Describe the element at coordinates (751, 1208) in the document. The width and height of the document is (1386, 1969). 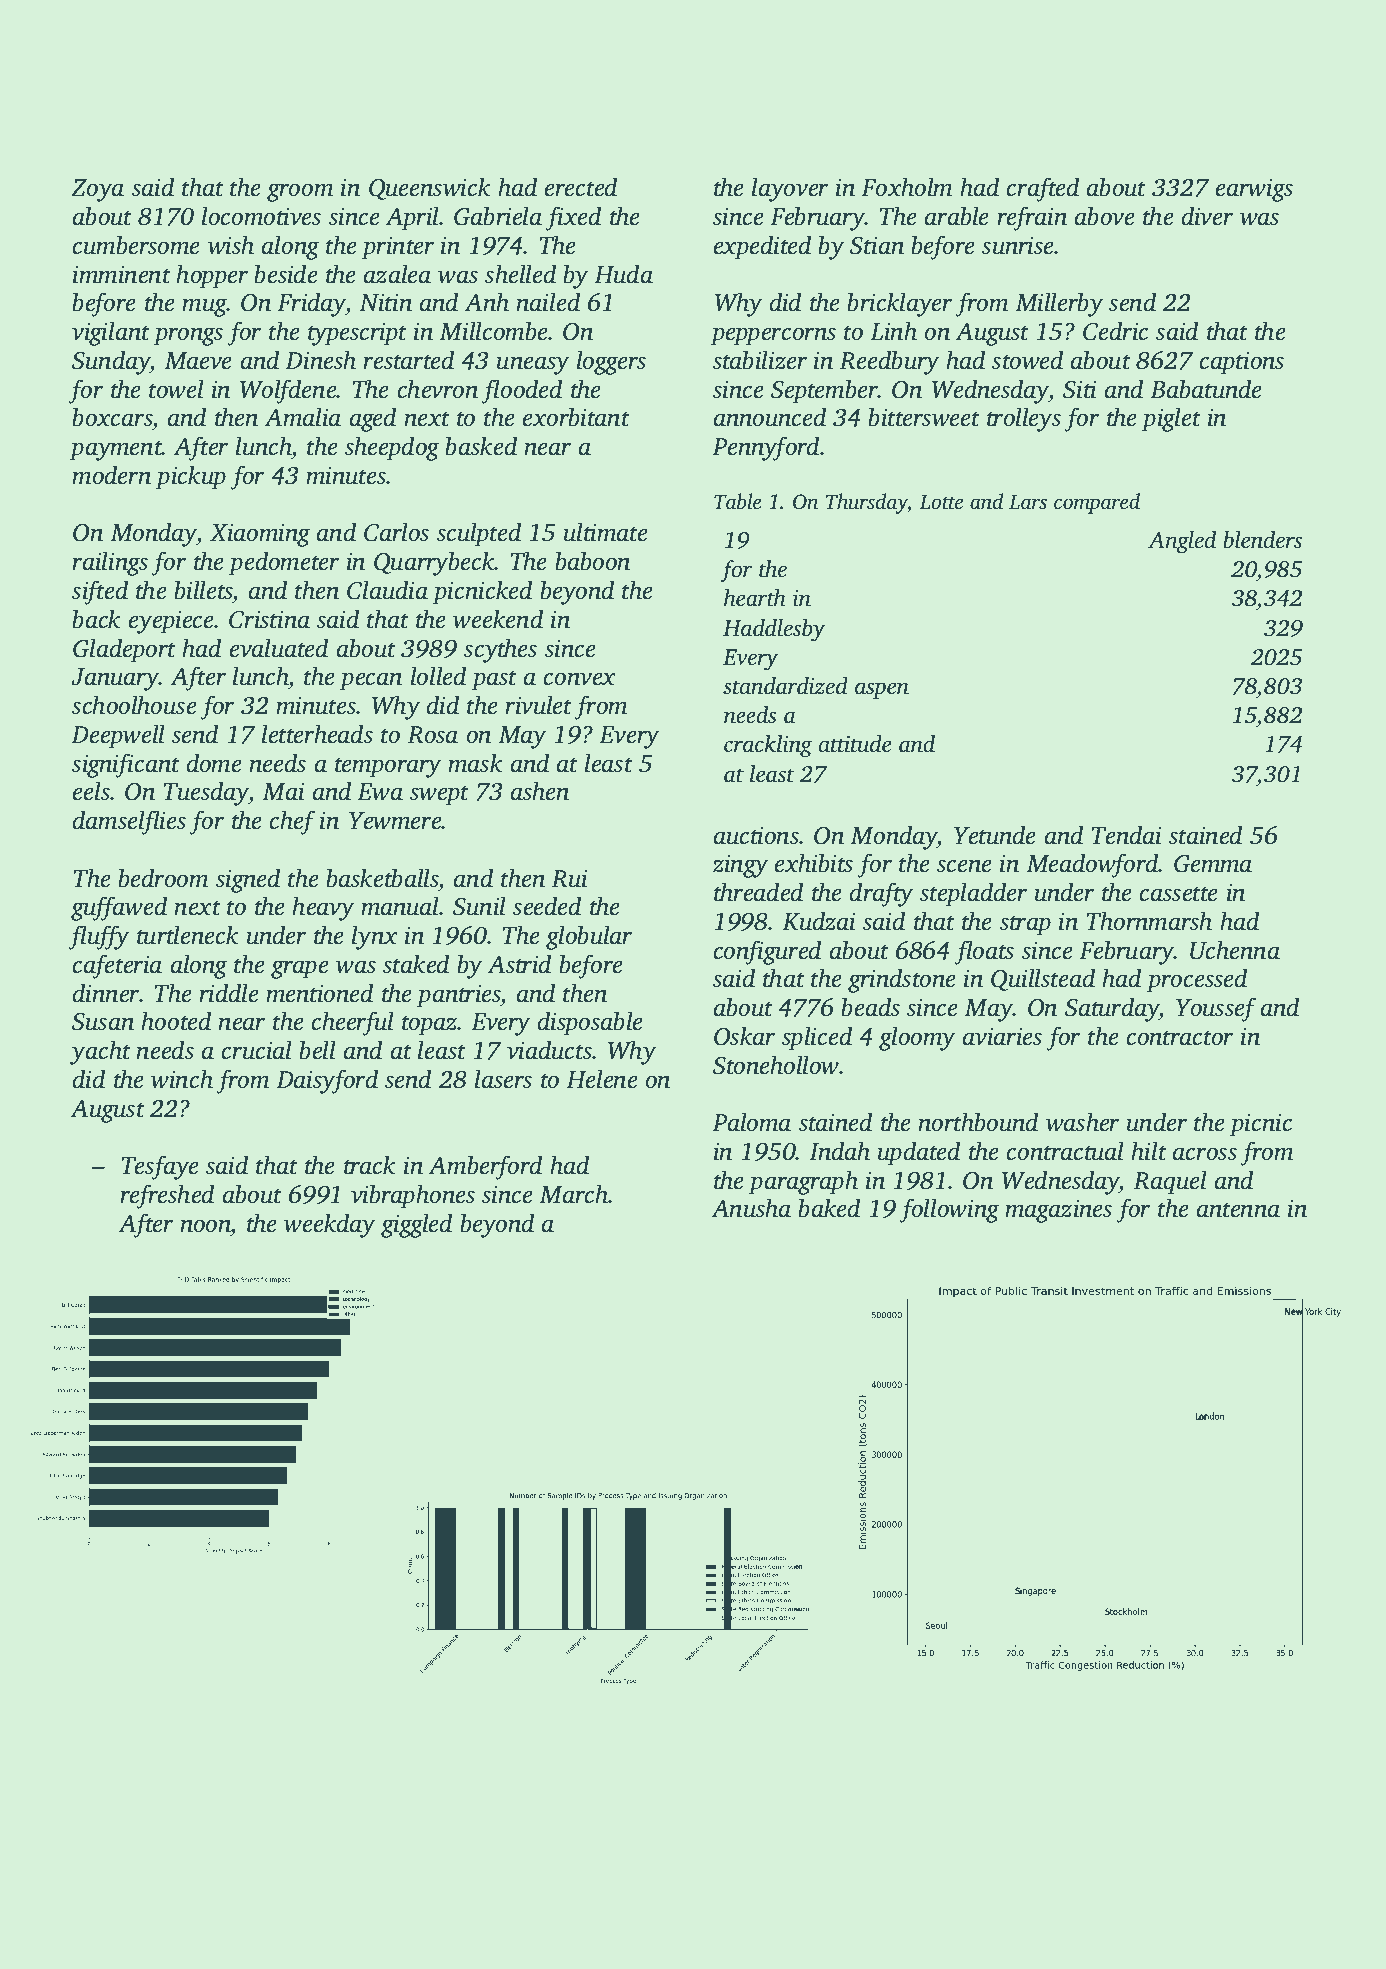
I see `Anusha` at that location.
